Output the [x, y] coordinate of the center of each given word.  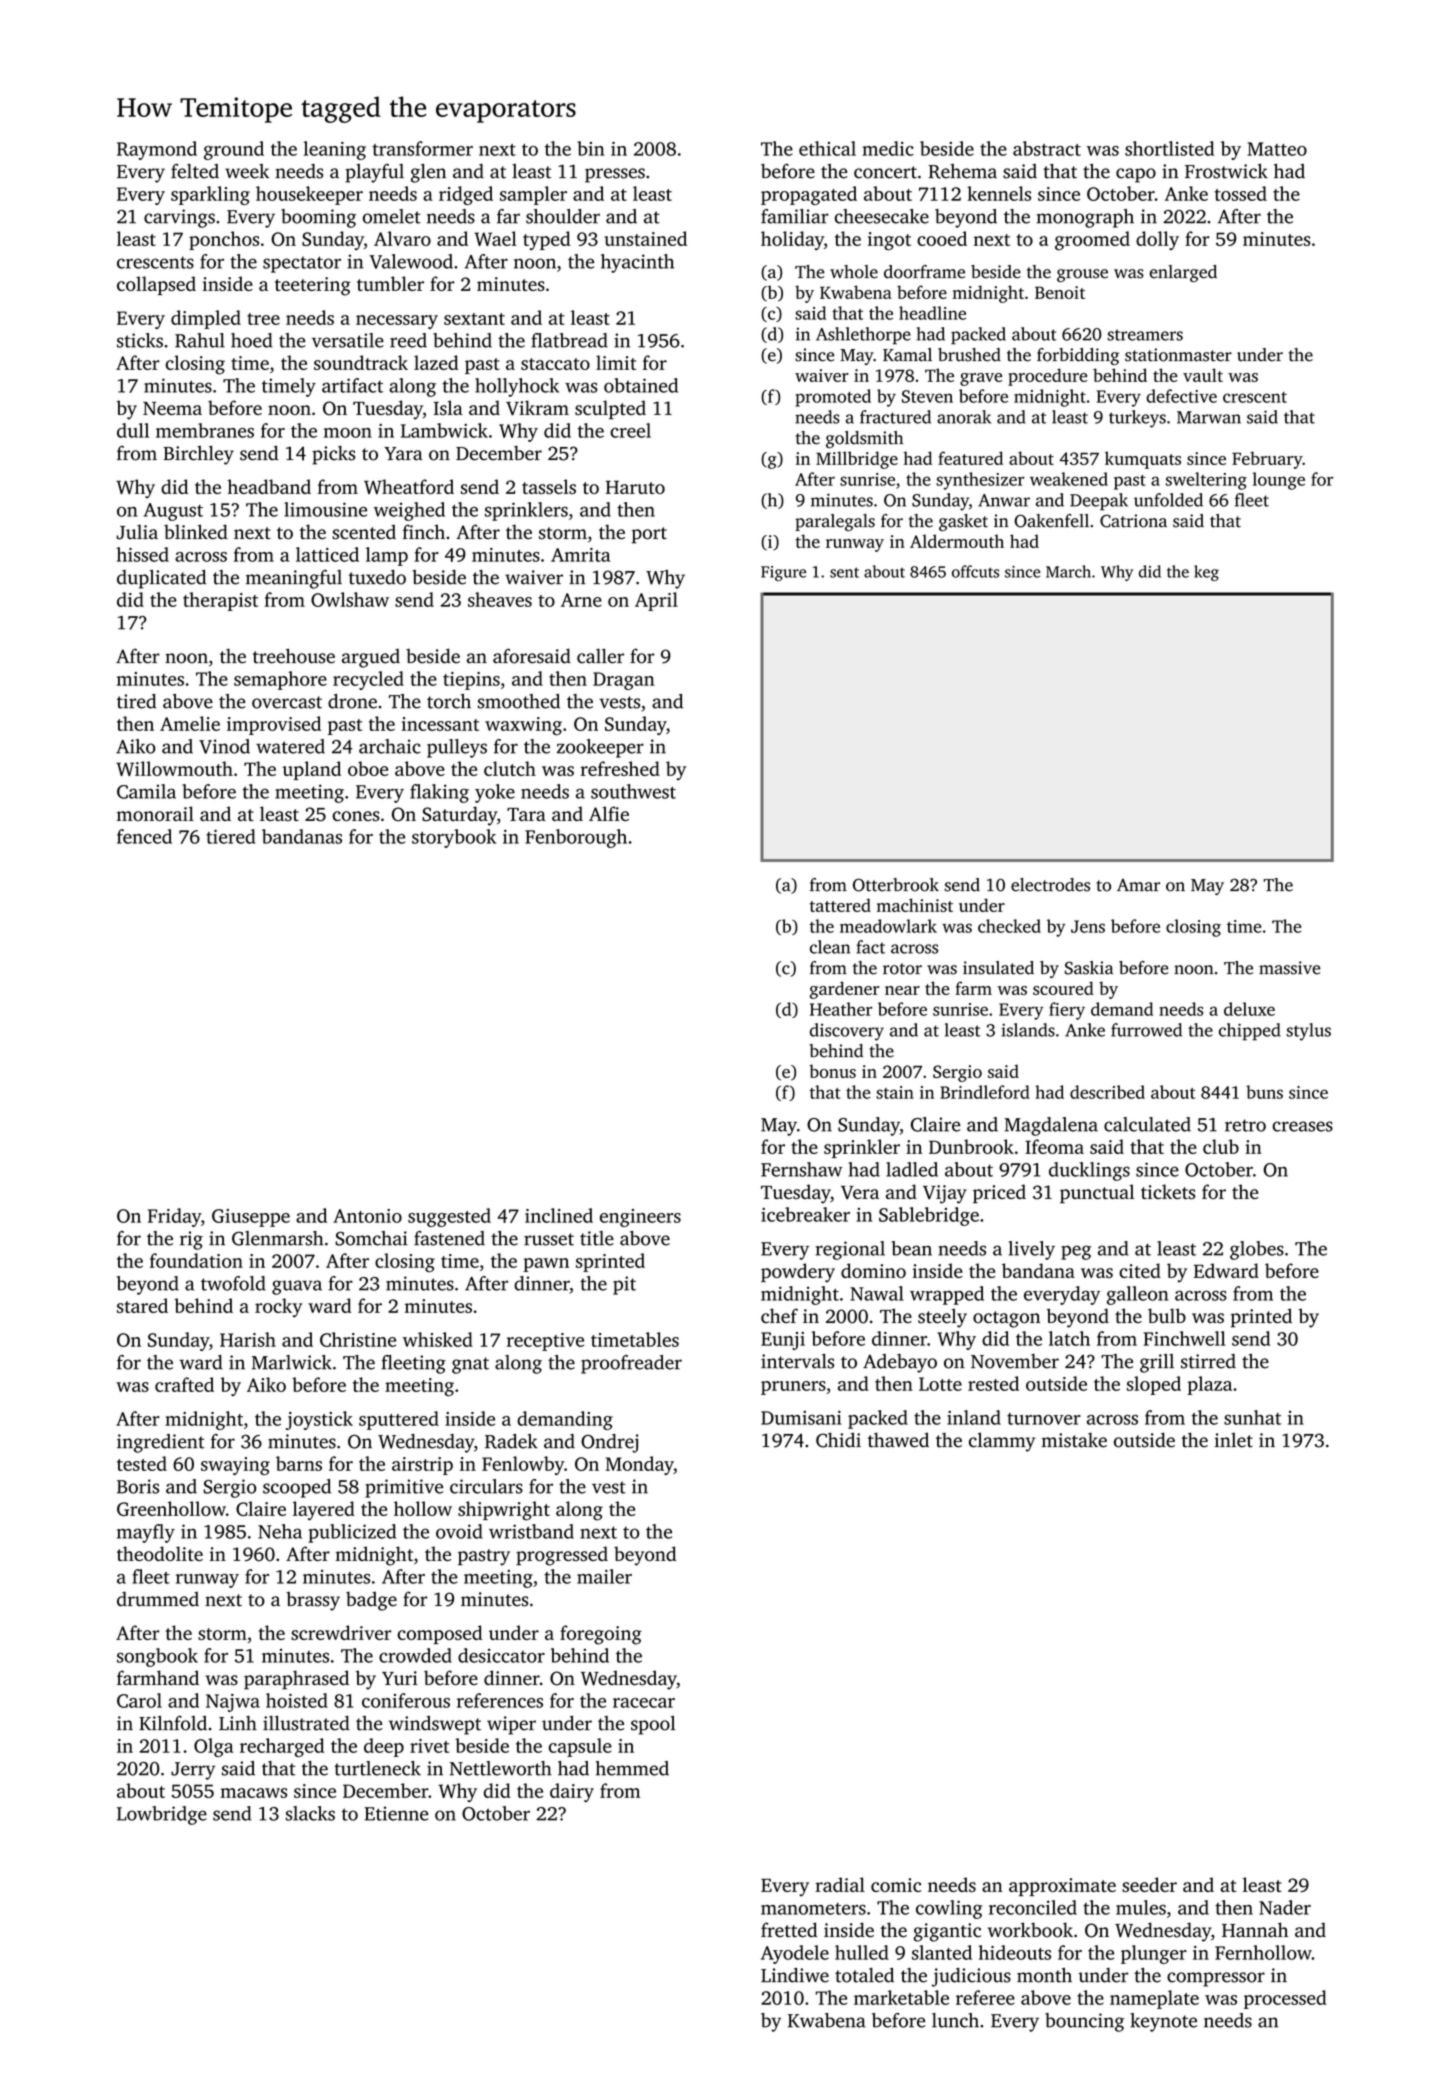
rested [993, 1383]
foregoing [601, 1635]
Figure [783, 573]
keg [1206, 573]
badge [371, 1601]
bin [590, 148]
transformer [422, 148]
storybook [454, 838]
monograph [1085, 218]
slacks [310, 1813]
